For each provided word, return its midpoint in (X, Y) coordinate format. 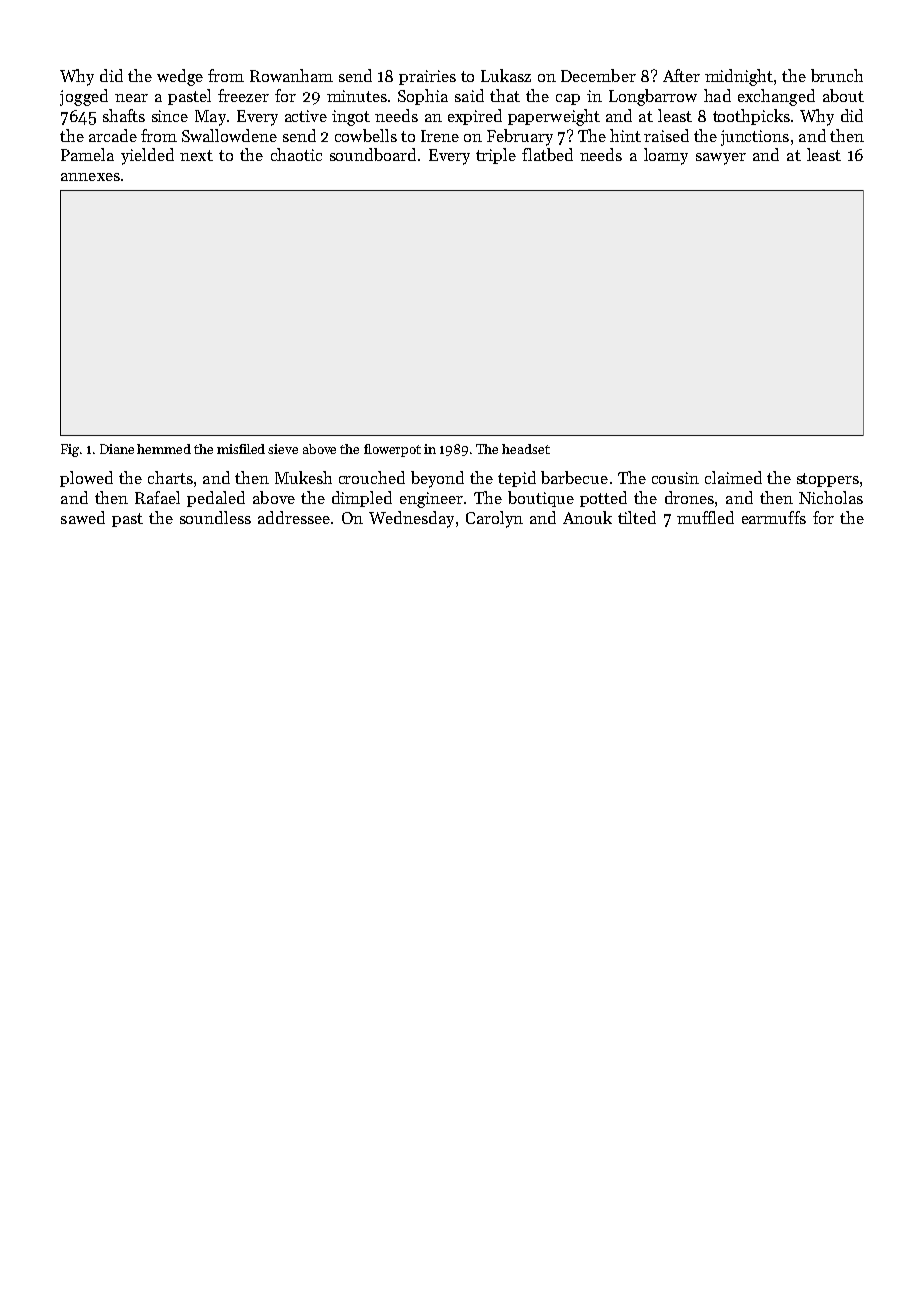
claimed (733, 477)
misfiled (241, 449)
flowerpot (392, 450)
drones (689, 497)
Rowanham (291, 75)
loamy (666, 156)
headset (526, 449)
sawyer (721, 159)
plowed (86, 479)
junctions (755, 138)
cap (568, 99)
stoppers (828, 480)
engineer (431, 500)
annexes (90, 177)
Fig (70, 450)
